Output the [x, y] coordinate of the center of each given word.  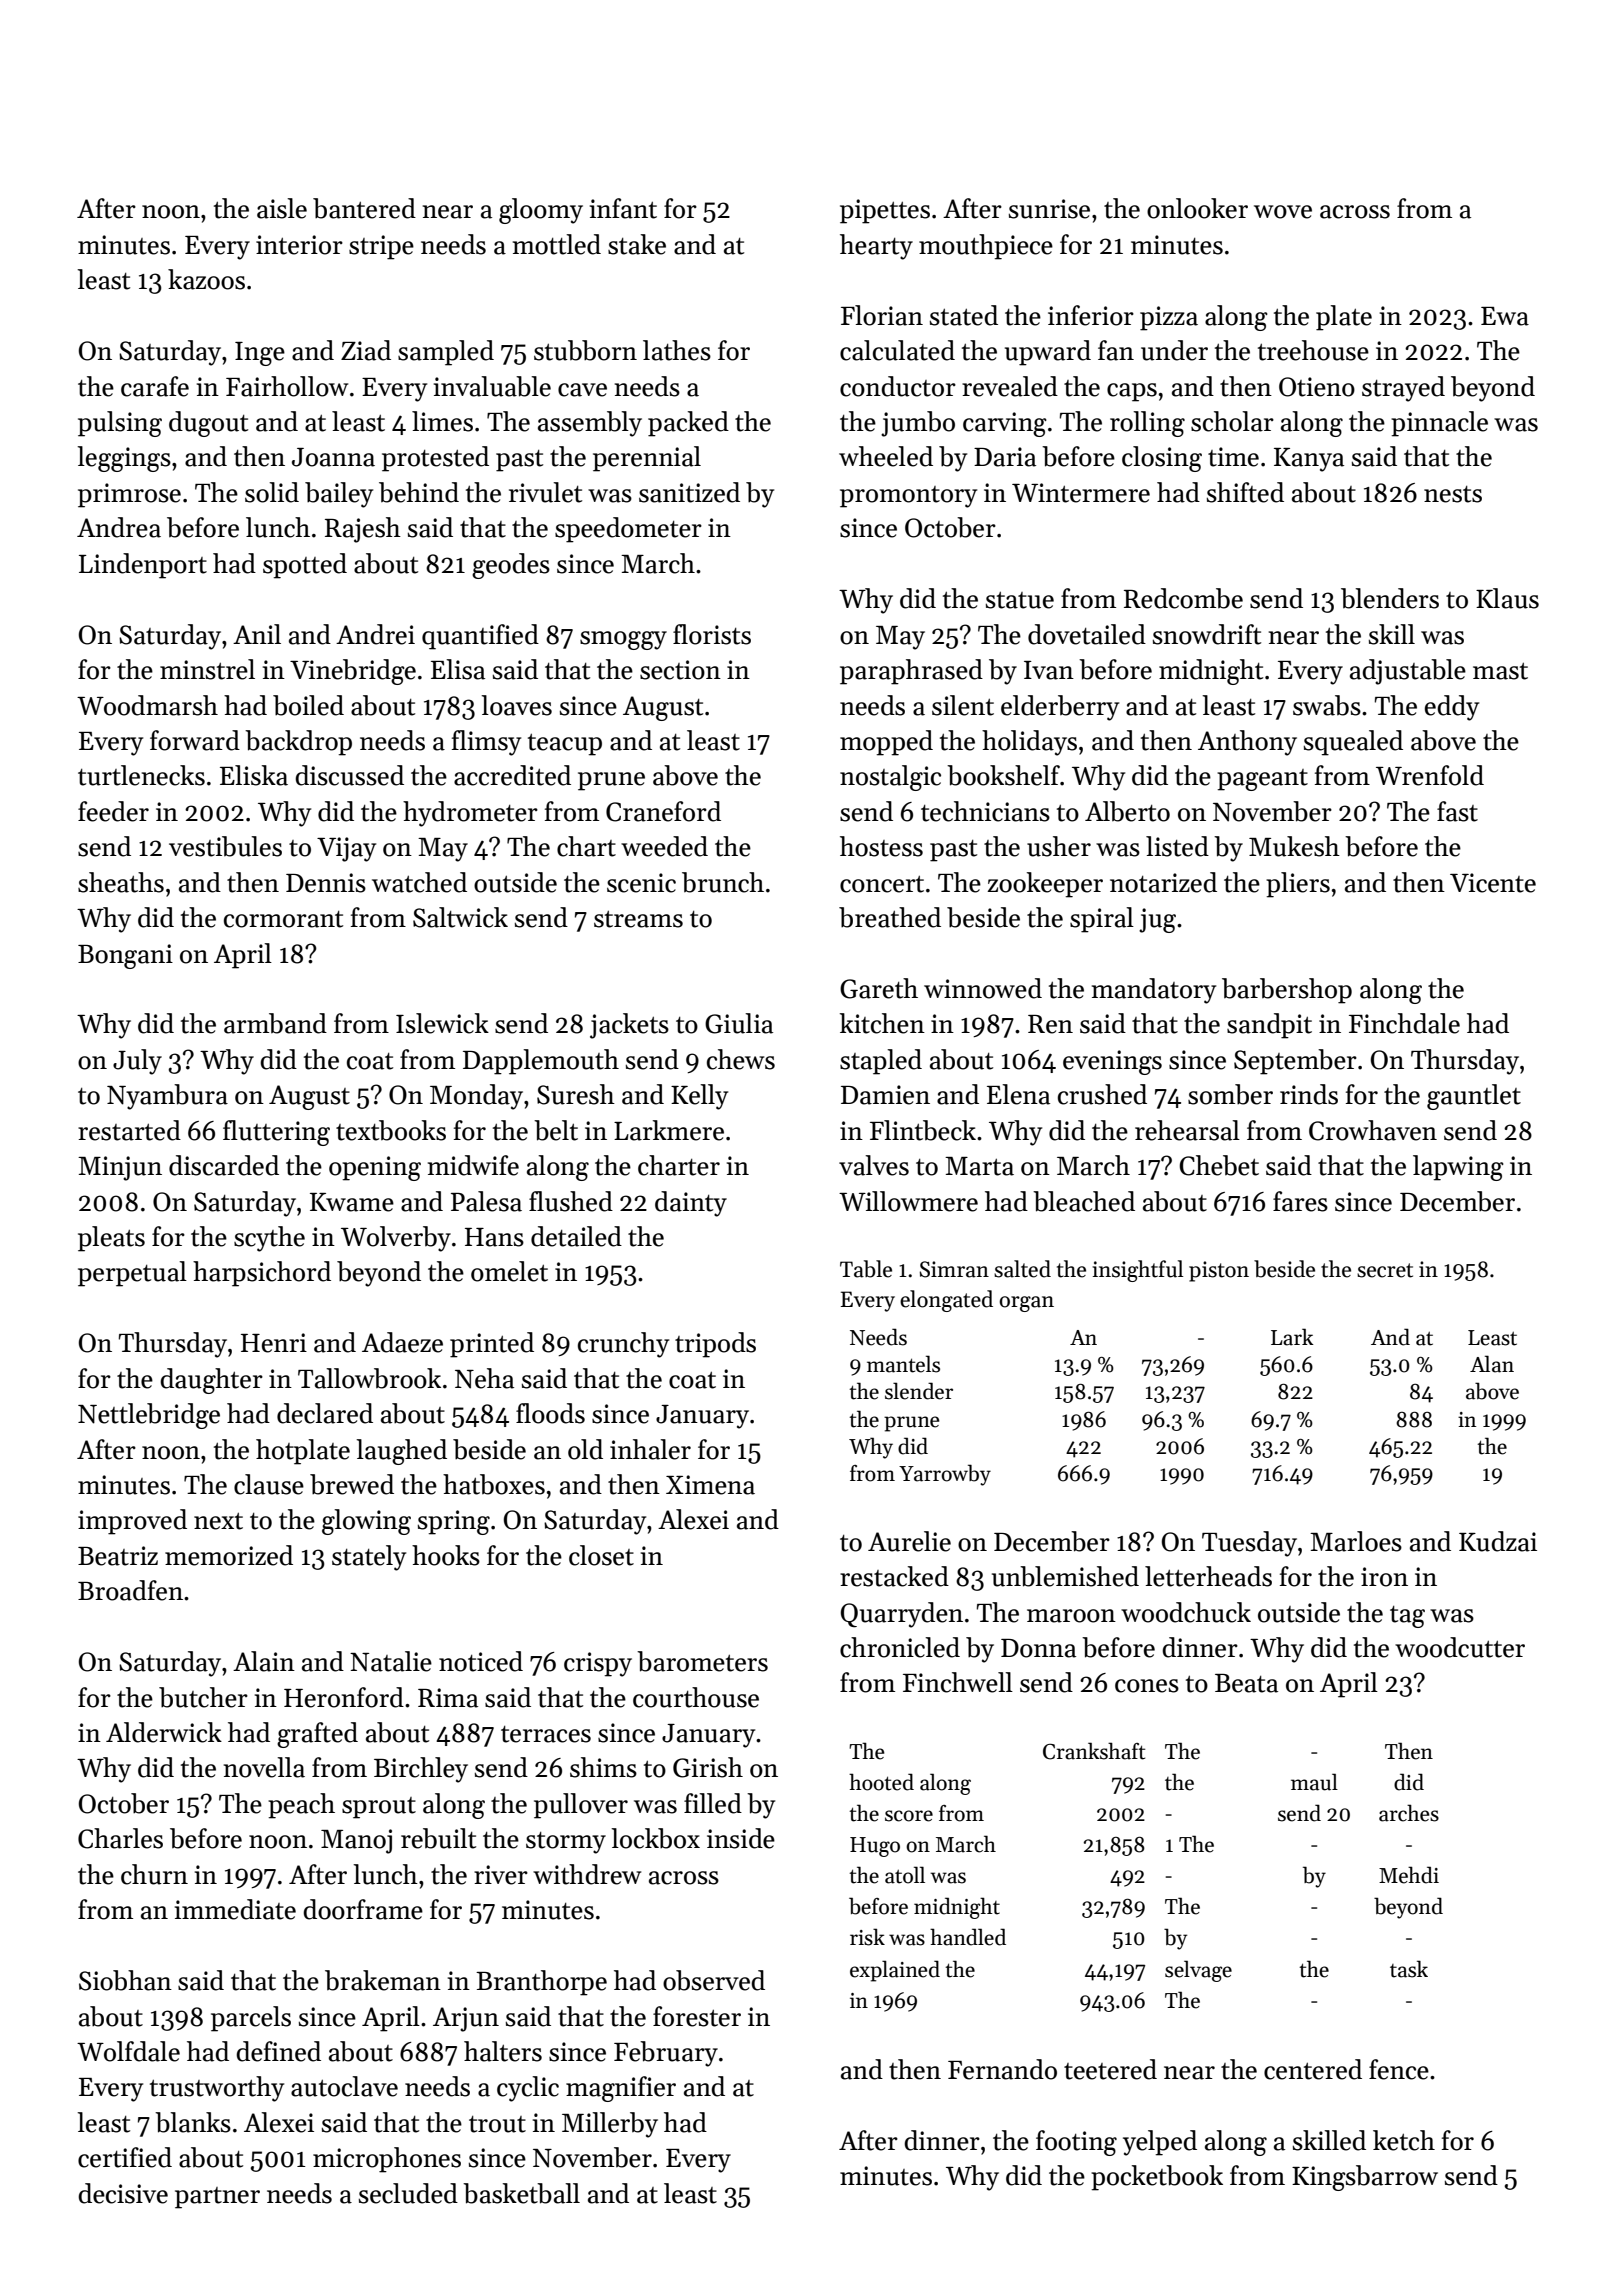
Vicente [1493, 883]
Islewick [442, 1023]
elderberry [1060, 708]
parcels [251, 2019]
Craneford [663, 811]
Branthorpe [541, 1983]
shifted [1245, 492]
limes [442, 421]
